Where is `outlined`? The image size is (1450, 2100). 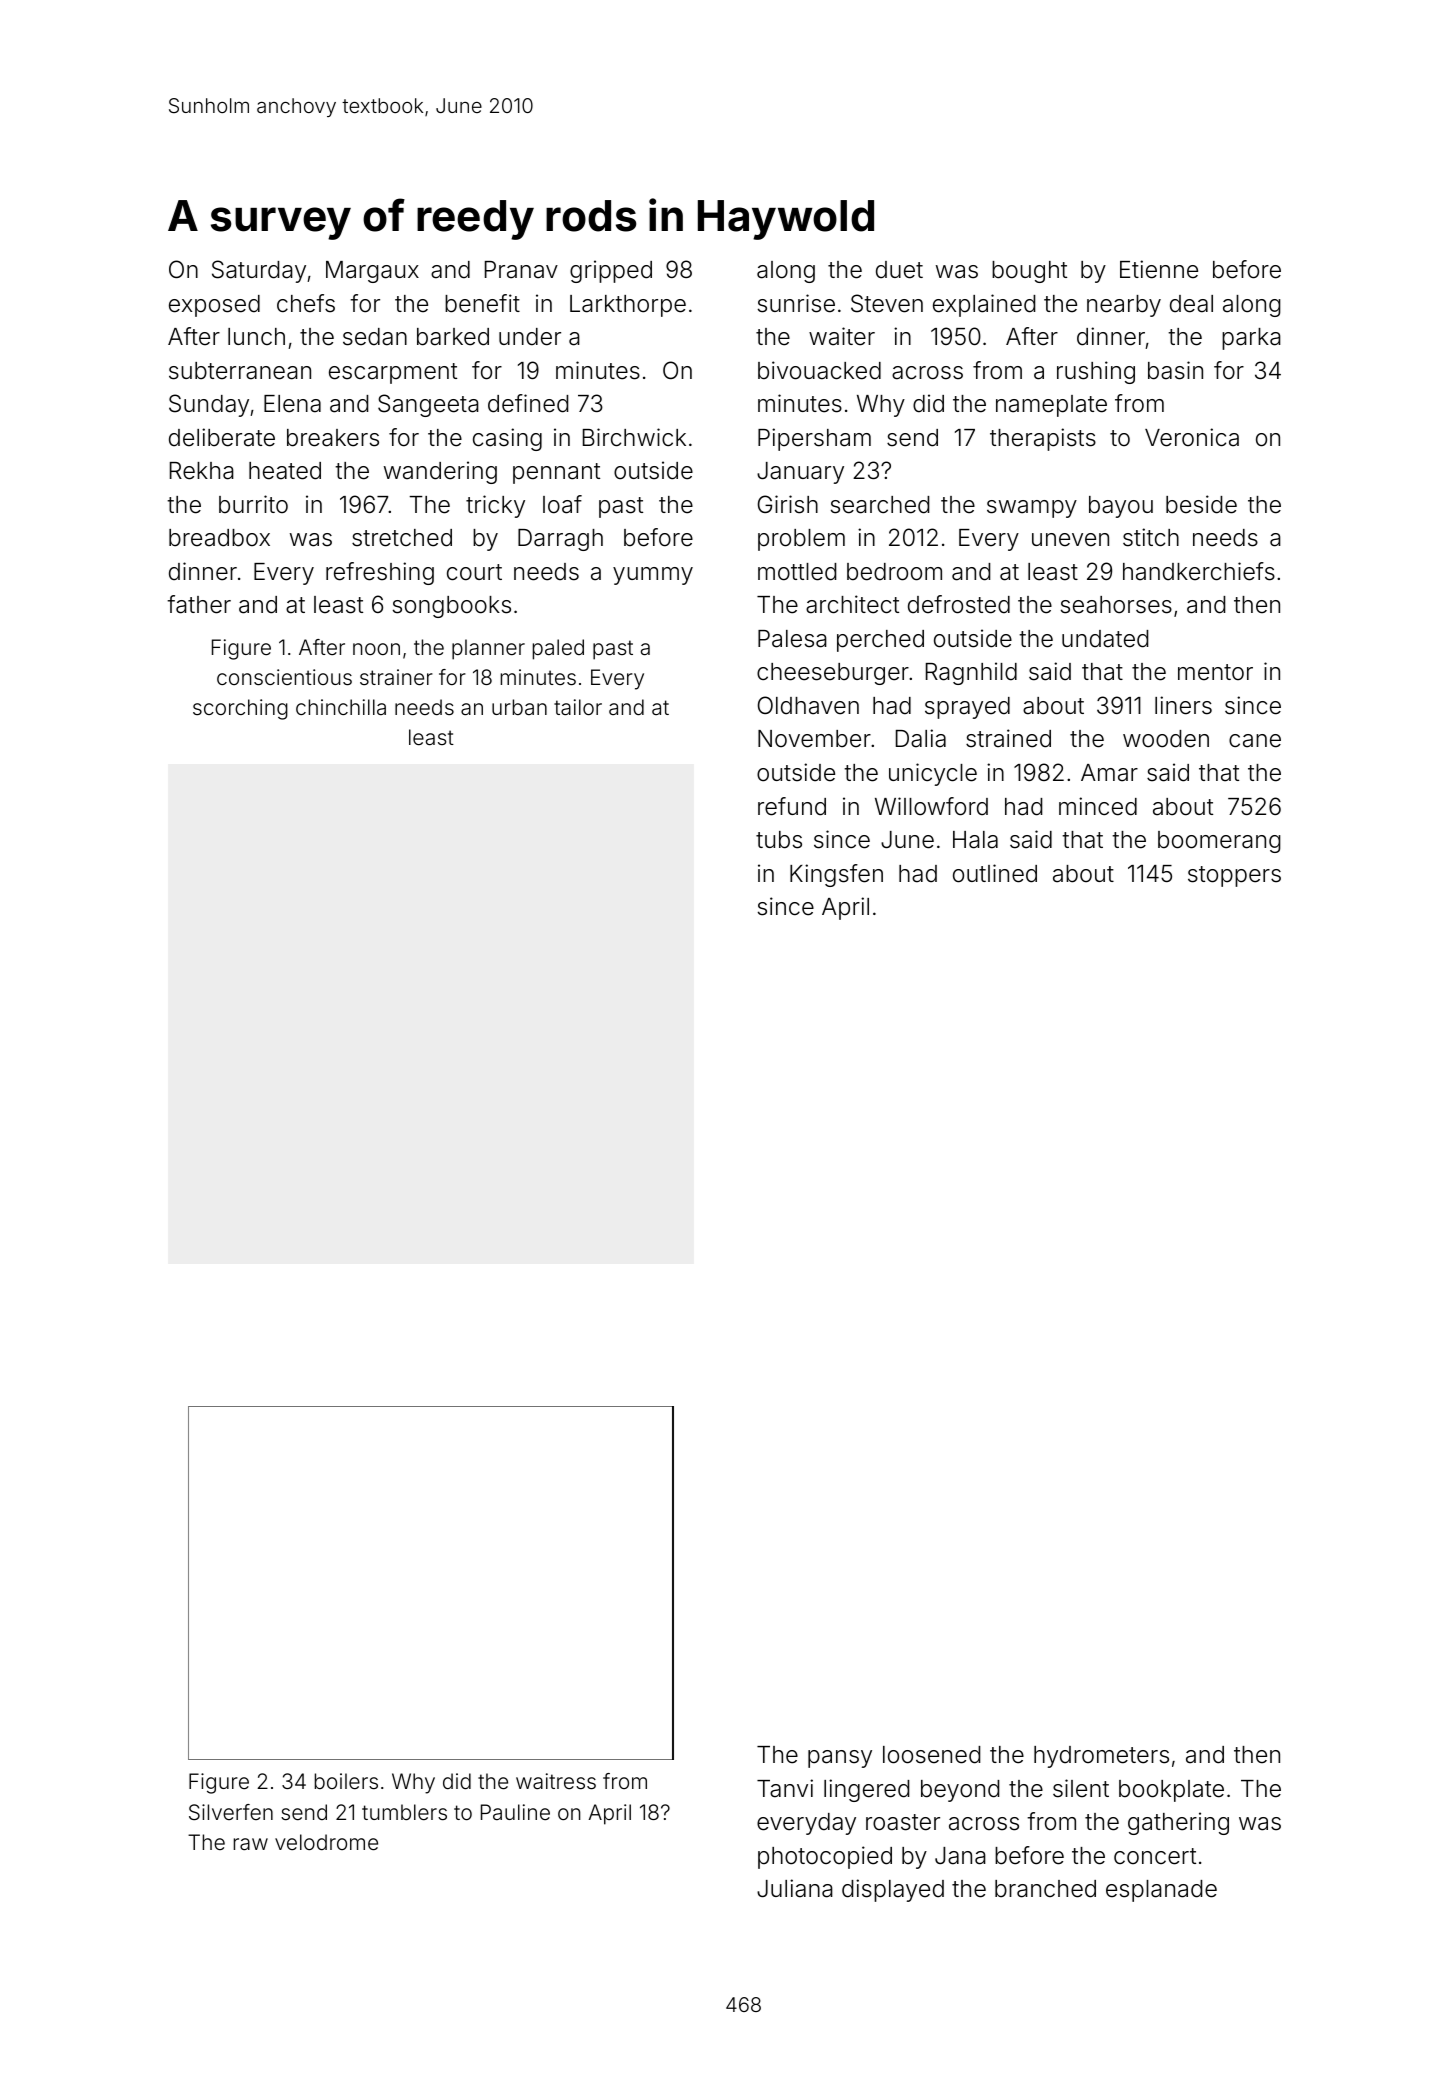
outlined is located at coordinates (995, 873).
